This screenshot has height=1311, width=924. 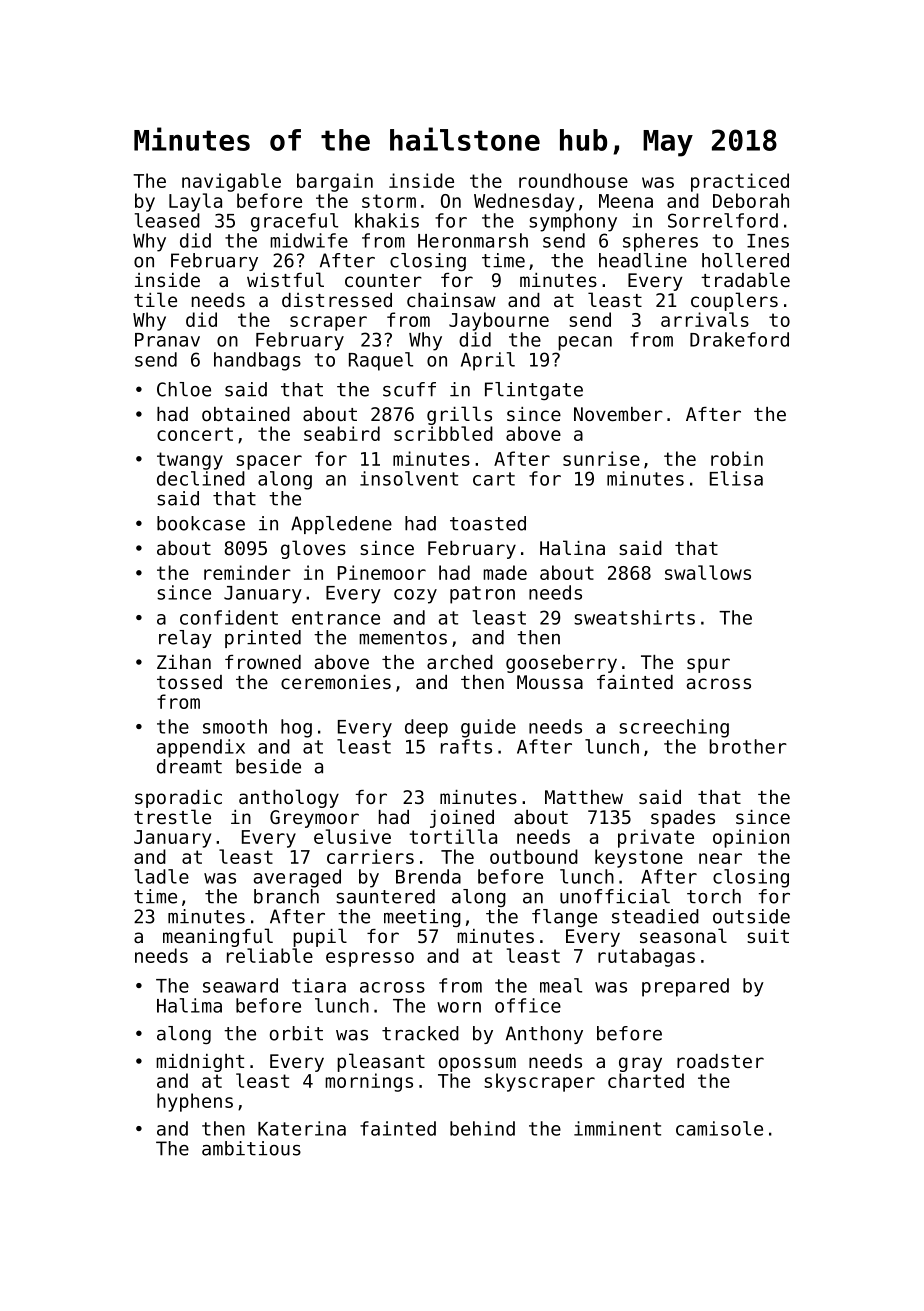 I want to click on spades, so click(x=683, y=819).
